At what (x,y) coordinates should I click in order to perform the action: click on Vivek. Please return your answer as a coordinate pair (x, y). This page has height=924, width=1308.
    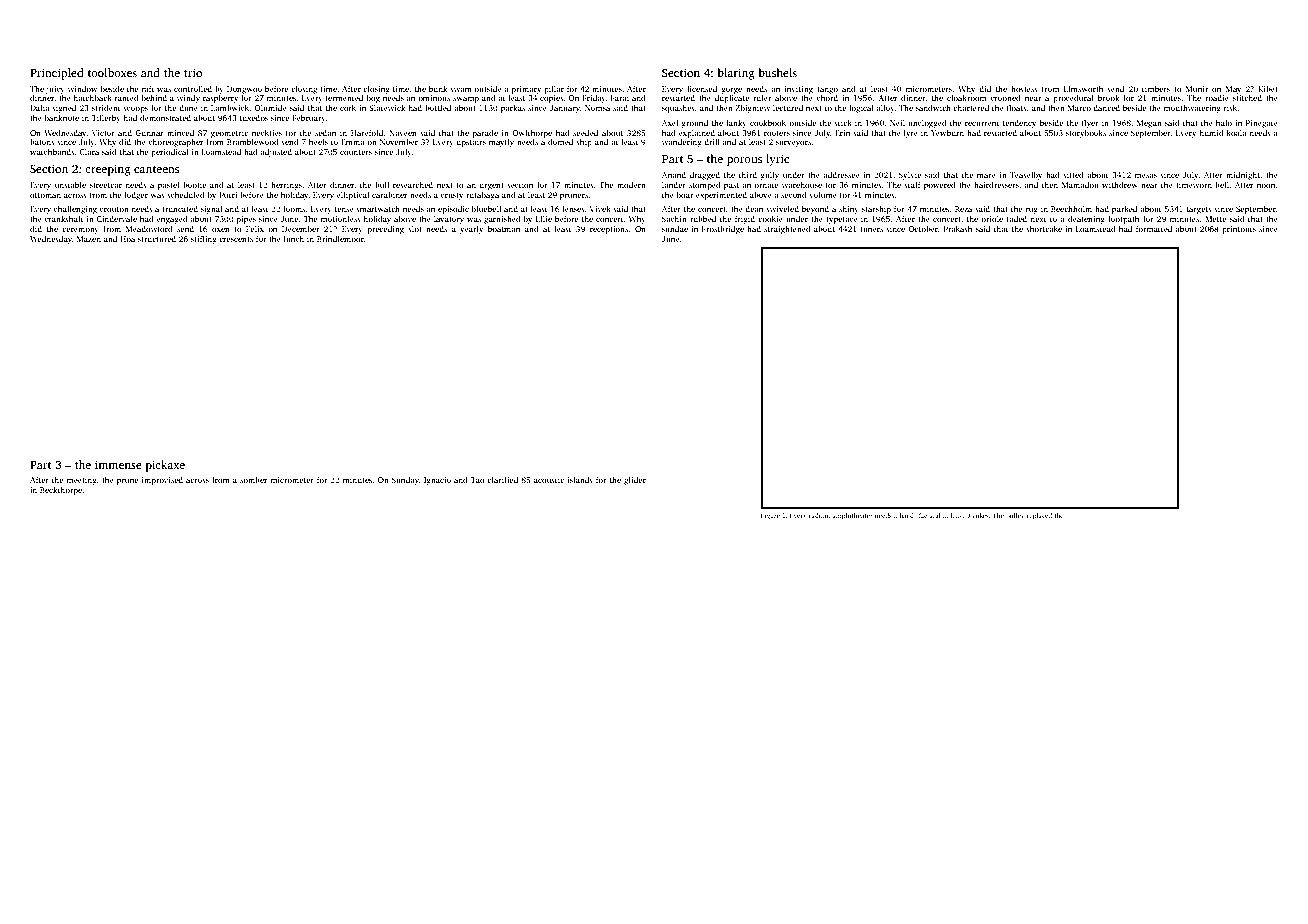
    Looking at the image, I should click on (600, 209).
